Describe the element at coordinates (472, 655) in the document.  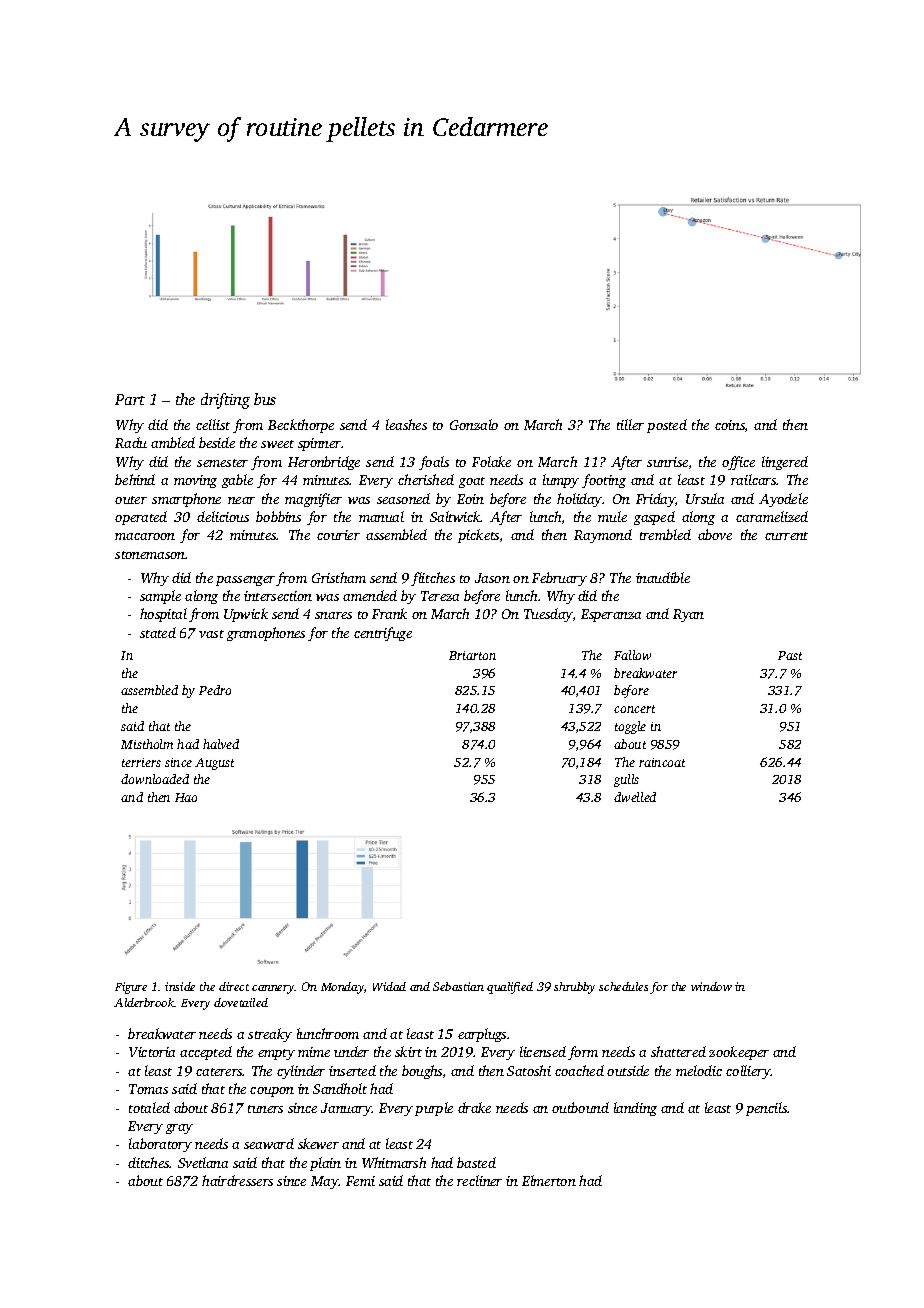
I see `Briarton` at that location.
